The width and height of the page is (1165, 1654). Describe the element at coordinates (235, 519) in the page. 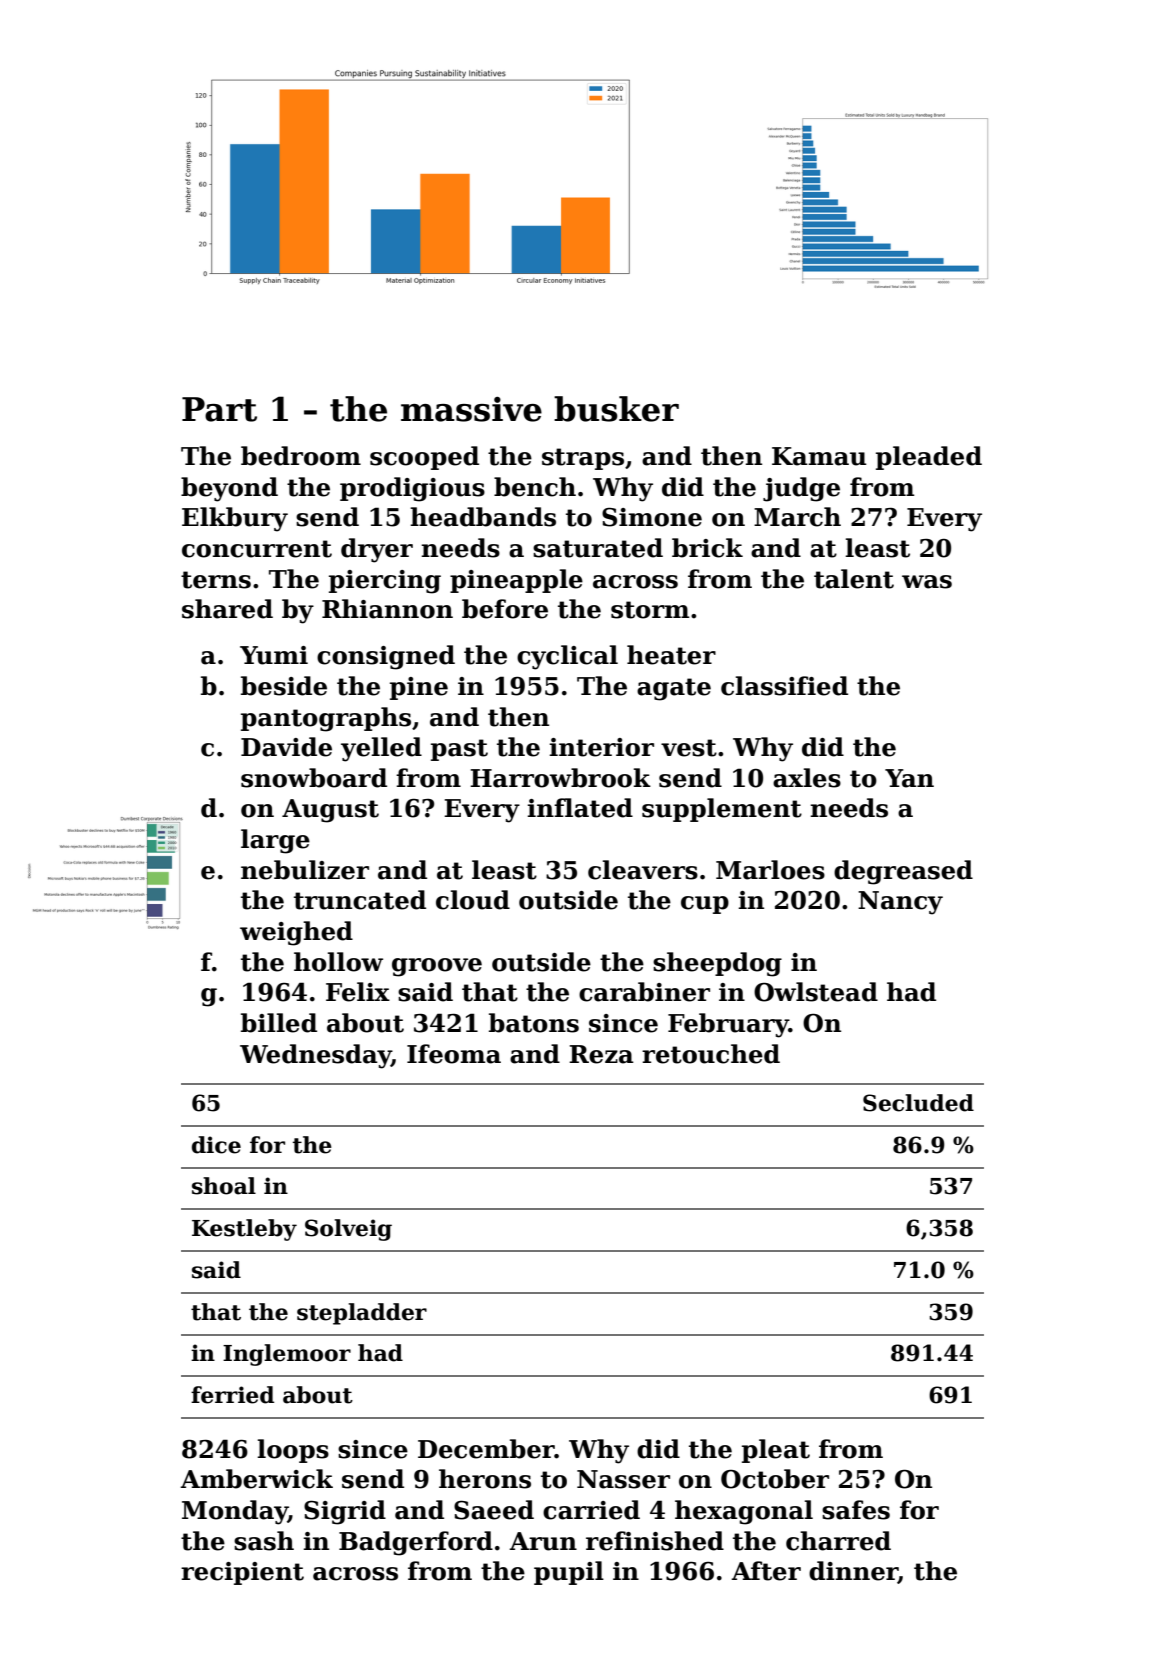

I see `Elkbury` at that location.
